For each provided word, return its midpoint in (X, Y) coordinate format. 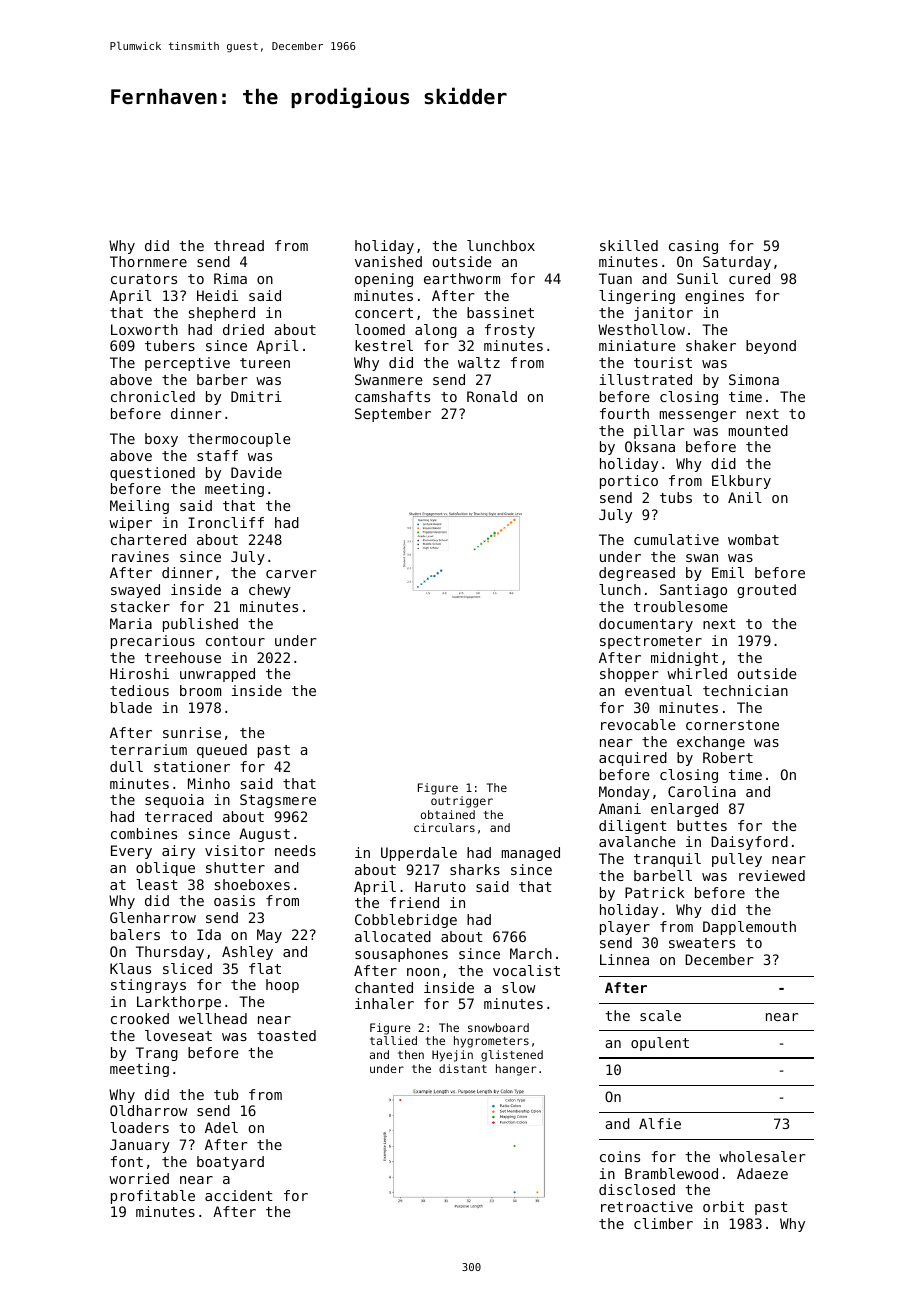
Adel (221, 1127)
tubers (170, 345)
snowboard (498, 1027)
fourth (624, 413)
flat (265, 968)
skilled (629, 245)
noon (423, 972)
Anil (745, 497)
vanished (388, 261)
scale (660, 1015)
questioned (152, 474)
